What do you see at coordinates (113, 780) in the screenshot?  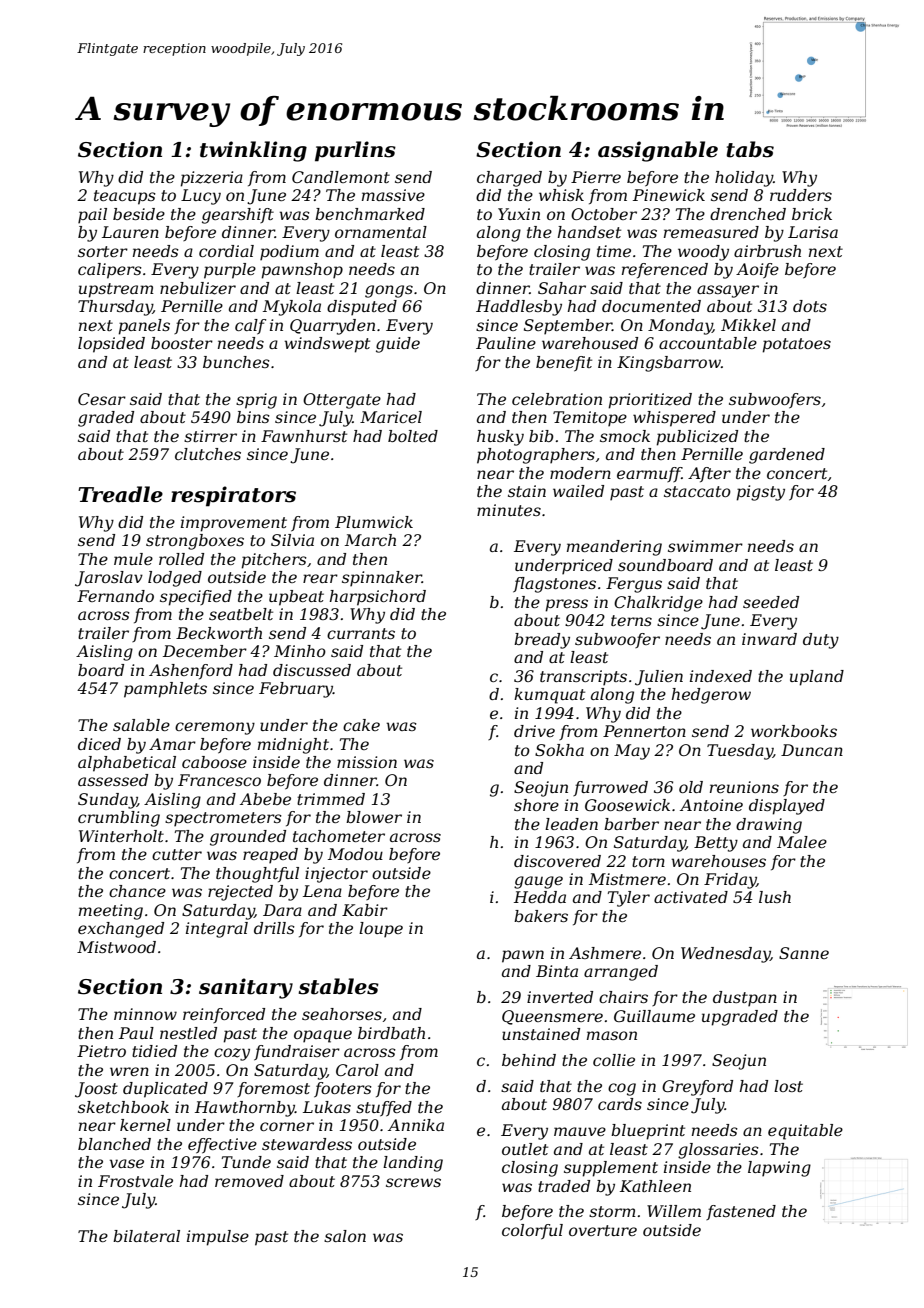 I see `assessed` at bounding box center [113, 780].
